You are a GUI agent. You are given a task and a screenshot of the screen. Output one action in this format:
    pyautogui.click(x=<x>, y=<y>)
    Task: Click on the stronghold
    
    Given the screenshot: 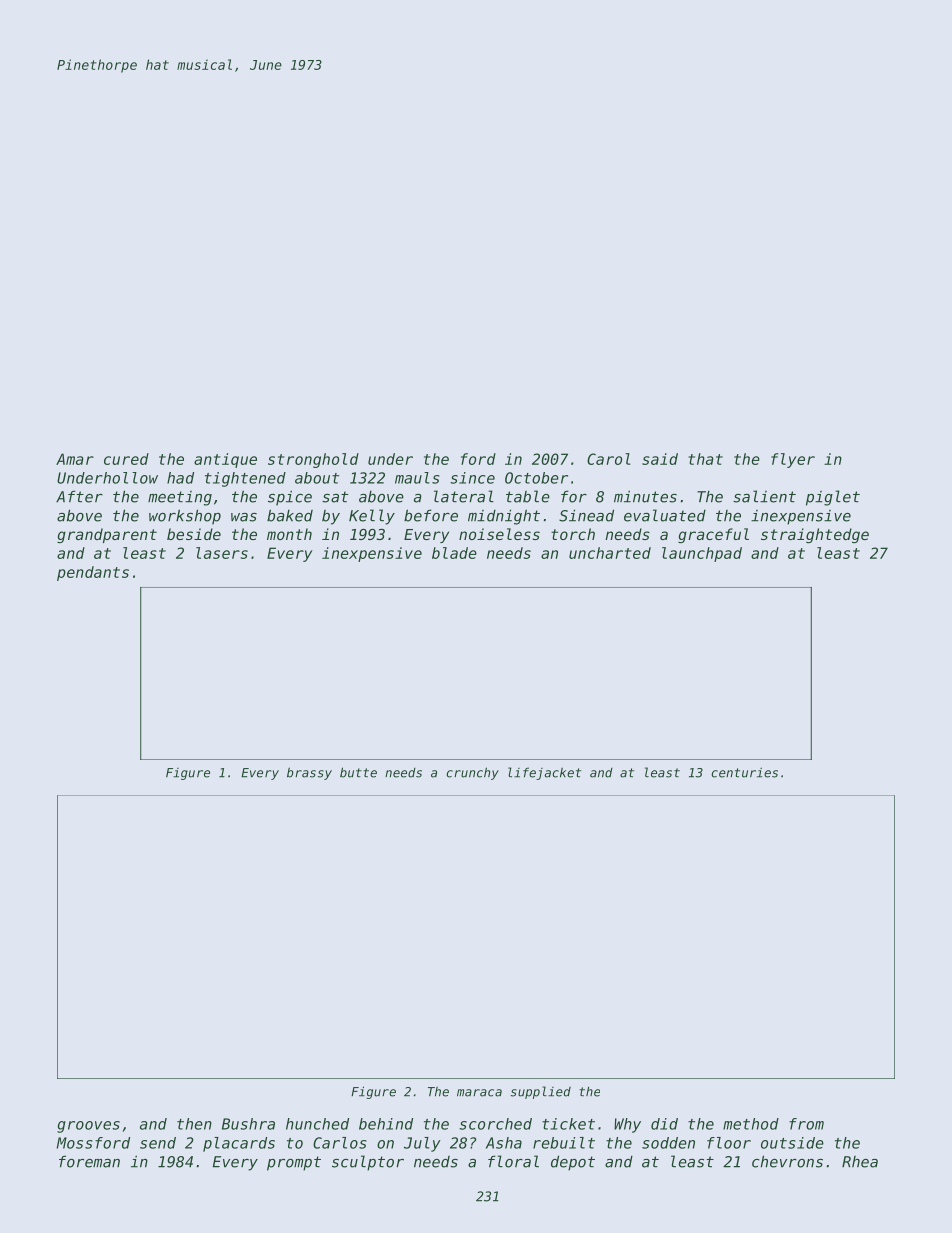 What is the action you would take?
    pyautogui.click(x=313, y=460)
